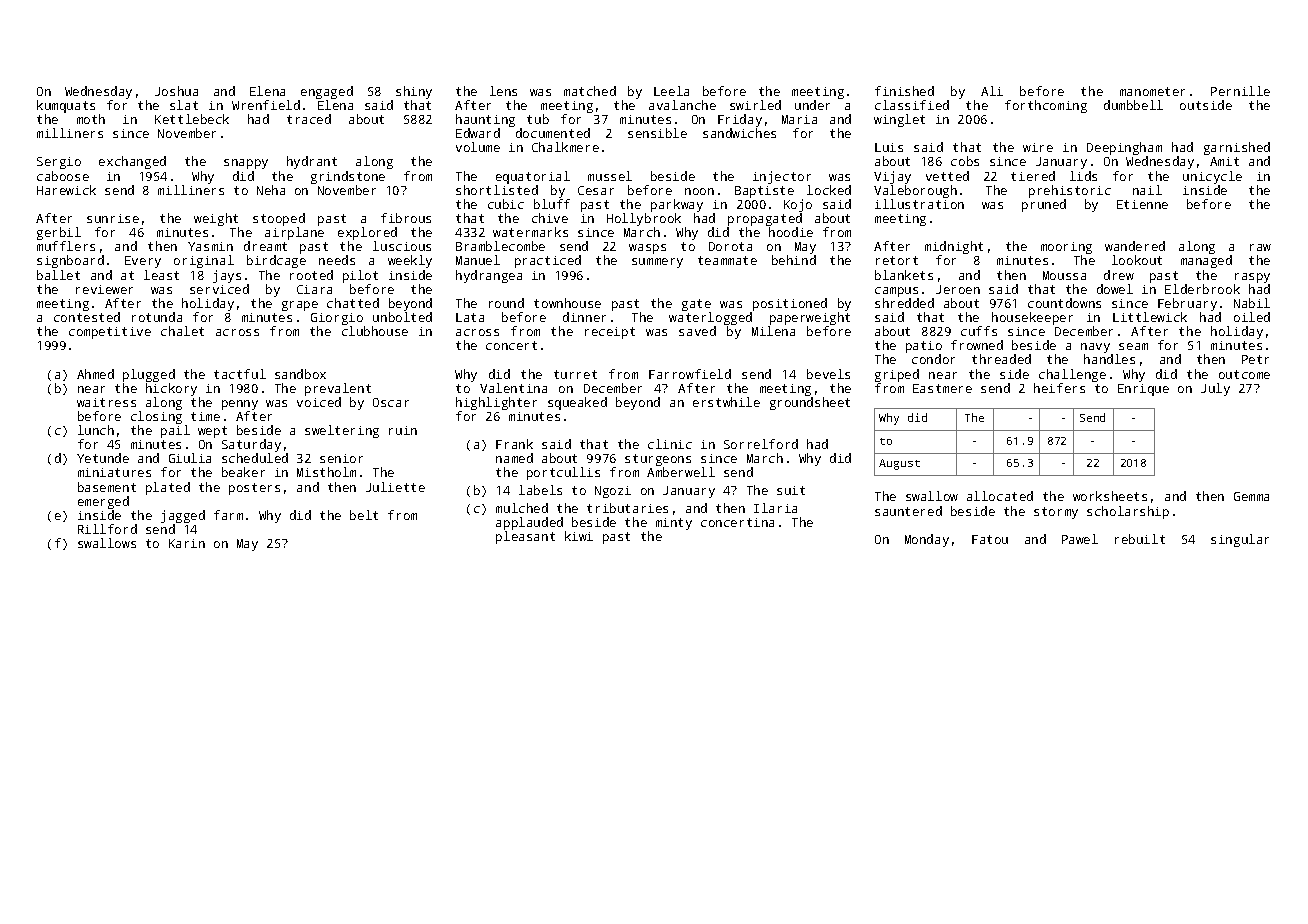 Image resolution: width=1308 pixels, height=924 pixels. I want to click on Ahmed, so click(95, 374).
